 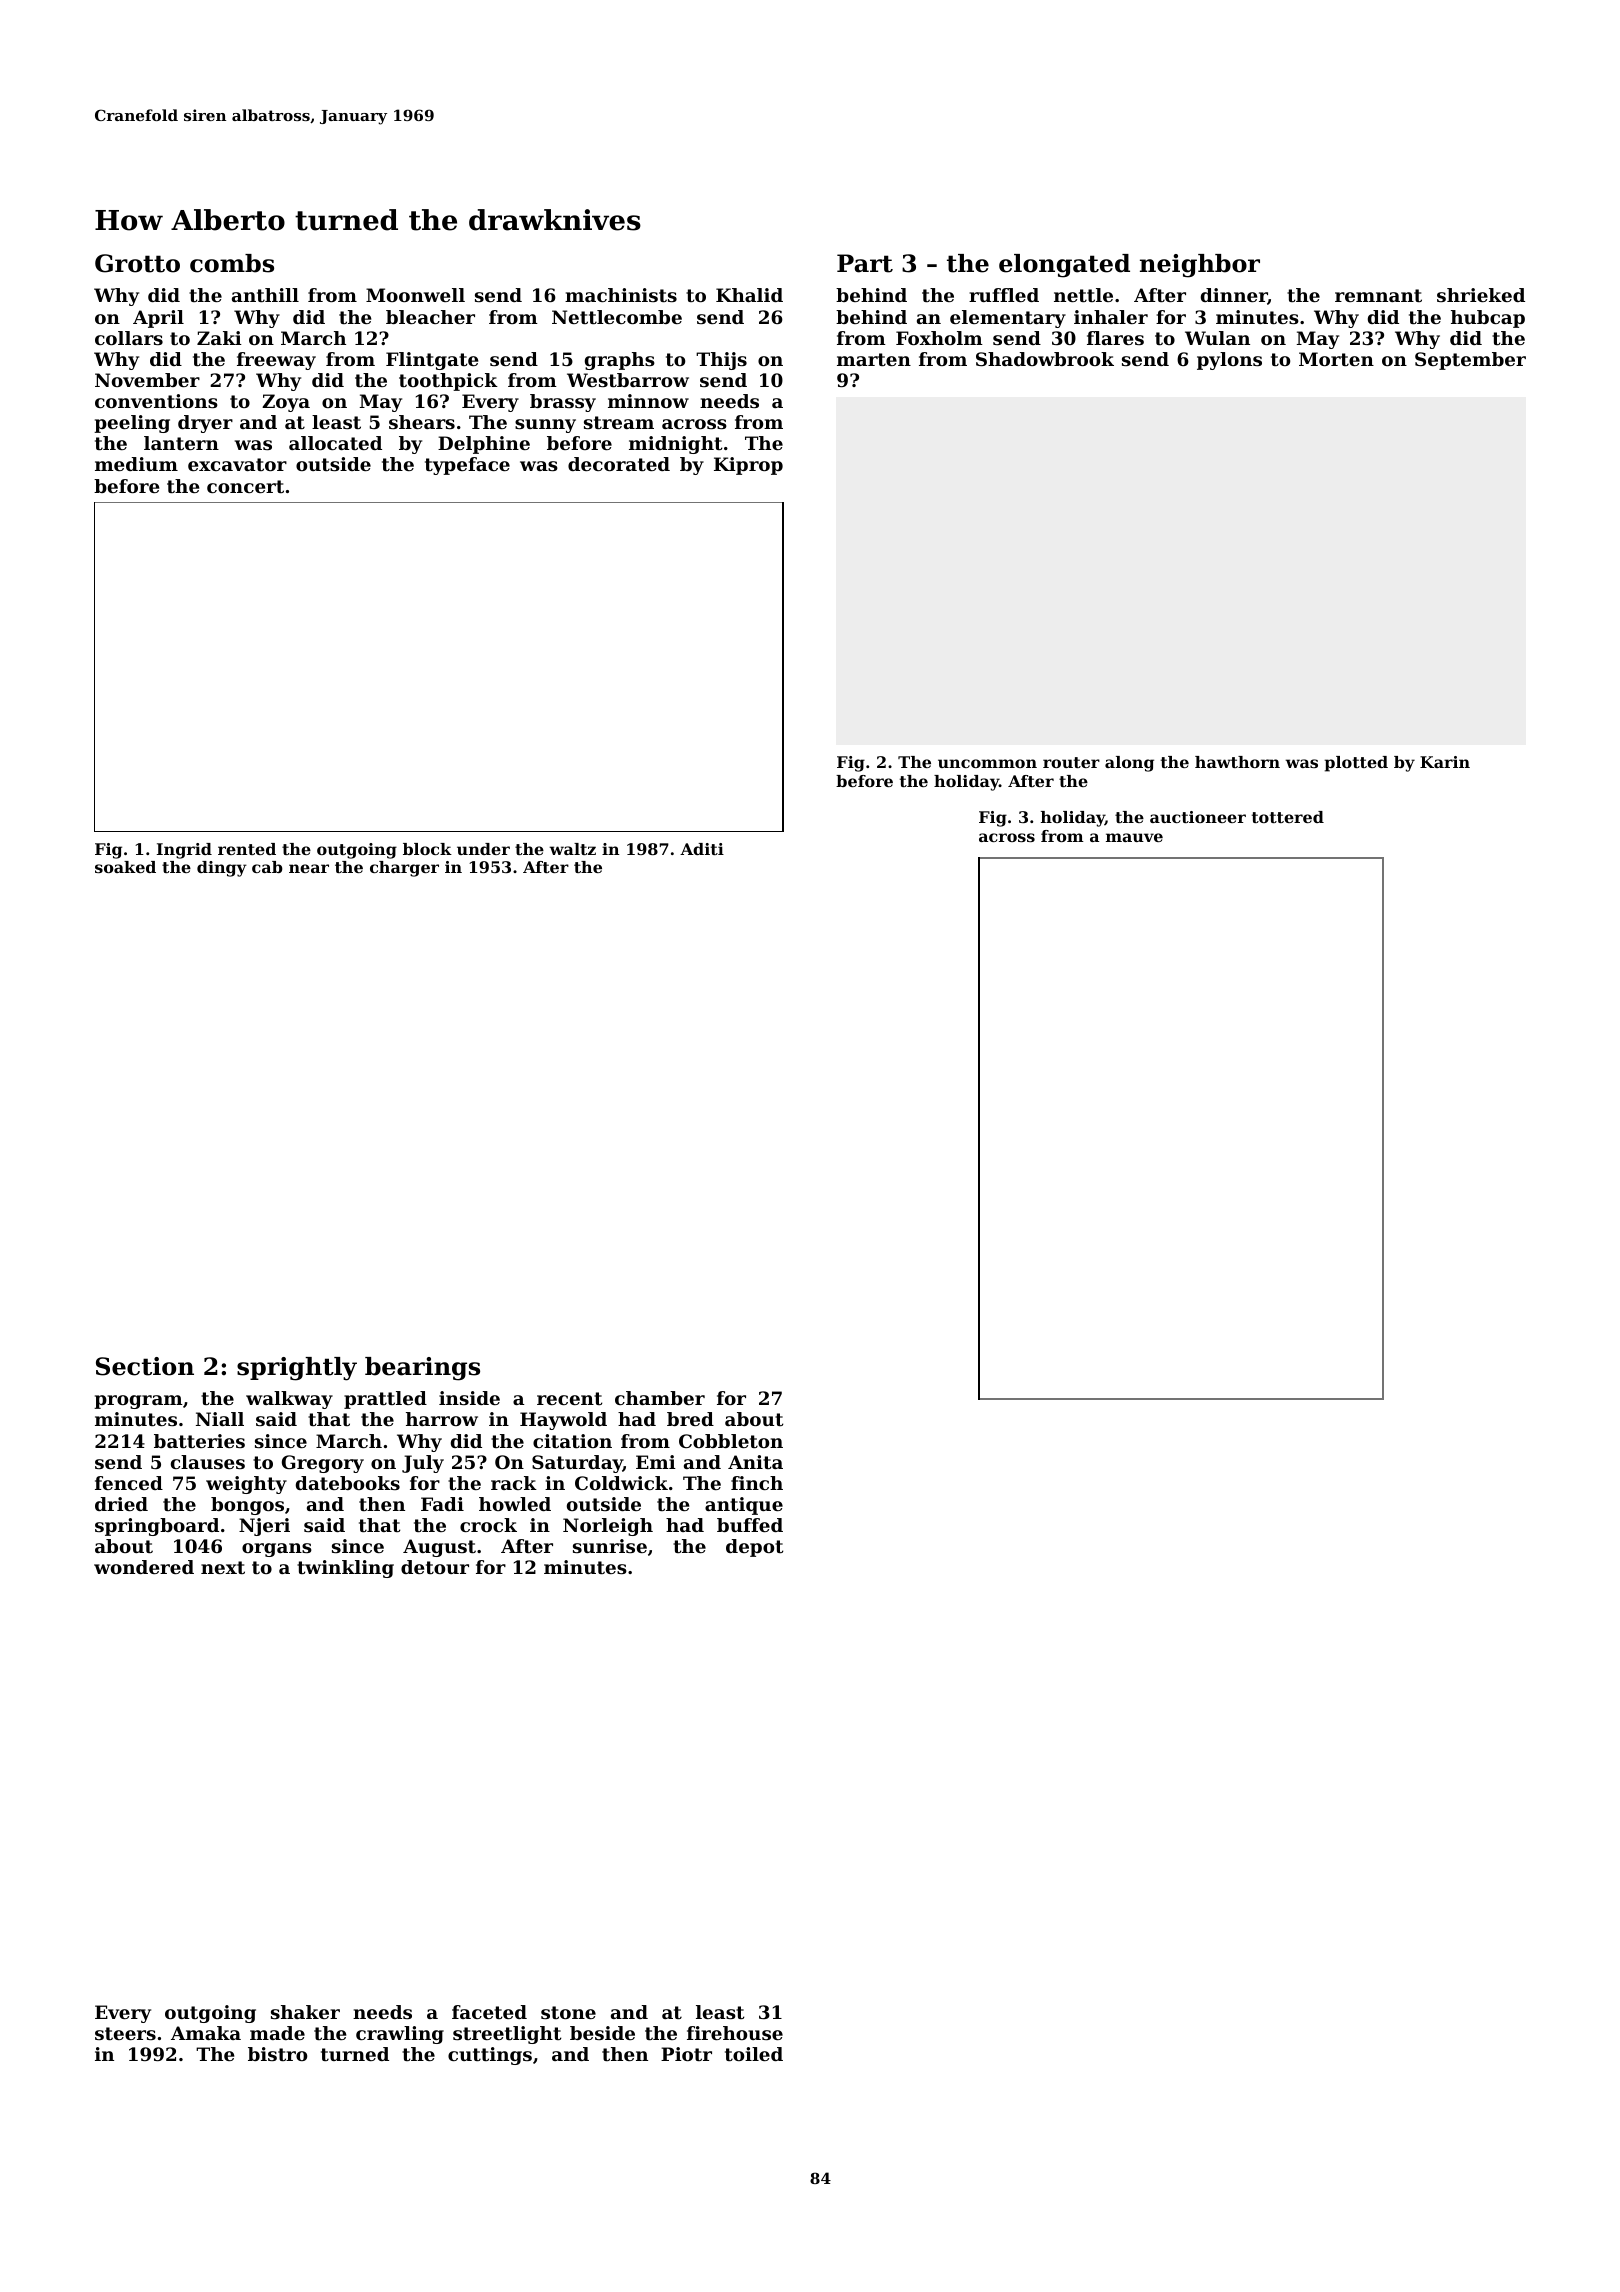 What do you see at coordinates (483, 849) in the page?
I see `under` at bounding box center [483, 849].
